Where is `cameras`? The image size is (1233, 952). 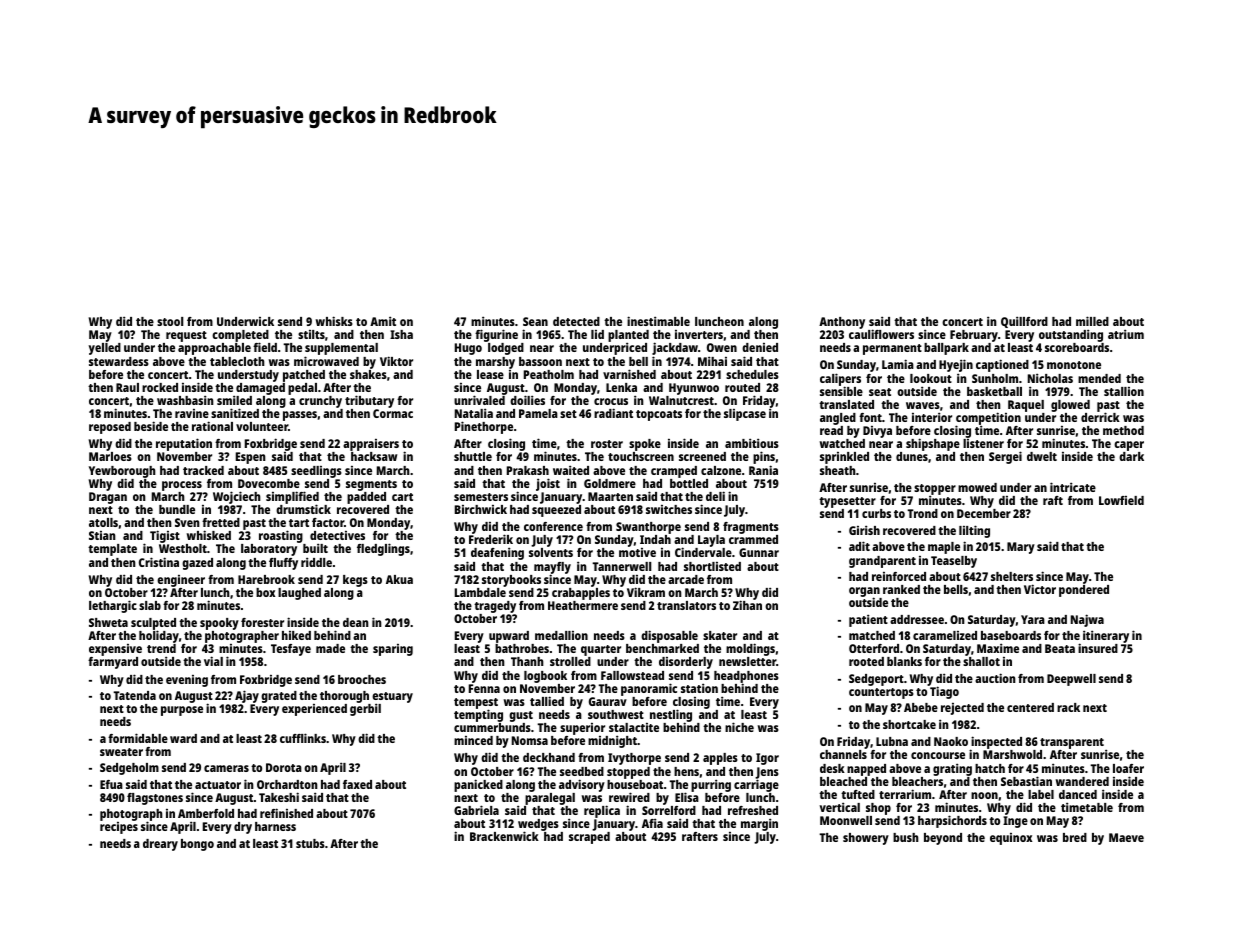
cameras is located at coordinates (226, 768).
